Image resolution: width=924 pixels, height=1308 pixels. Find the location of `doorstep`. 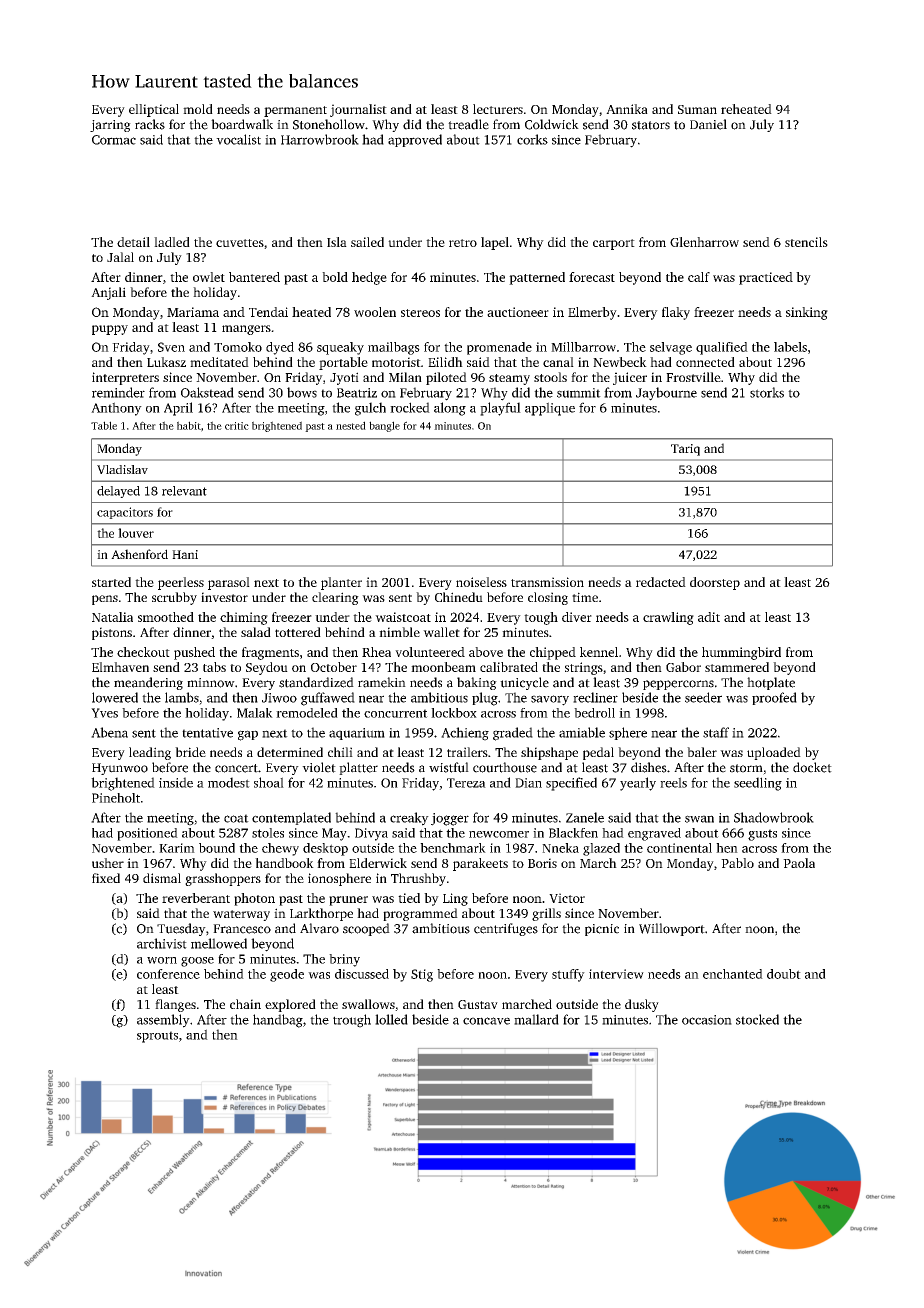

doorstep is located at coordinates (715, 583).
